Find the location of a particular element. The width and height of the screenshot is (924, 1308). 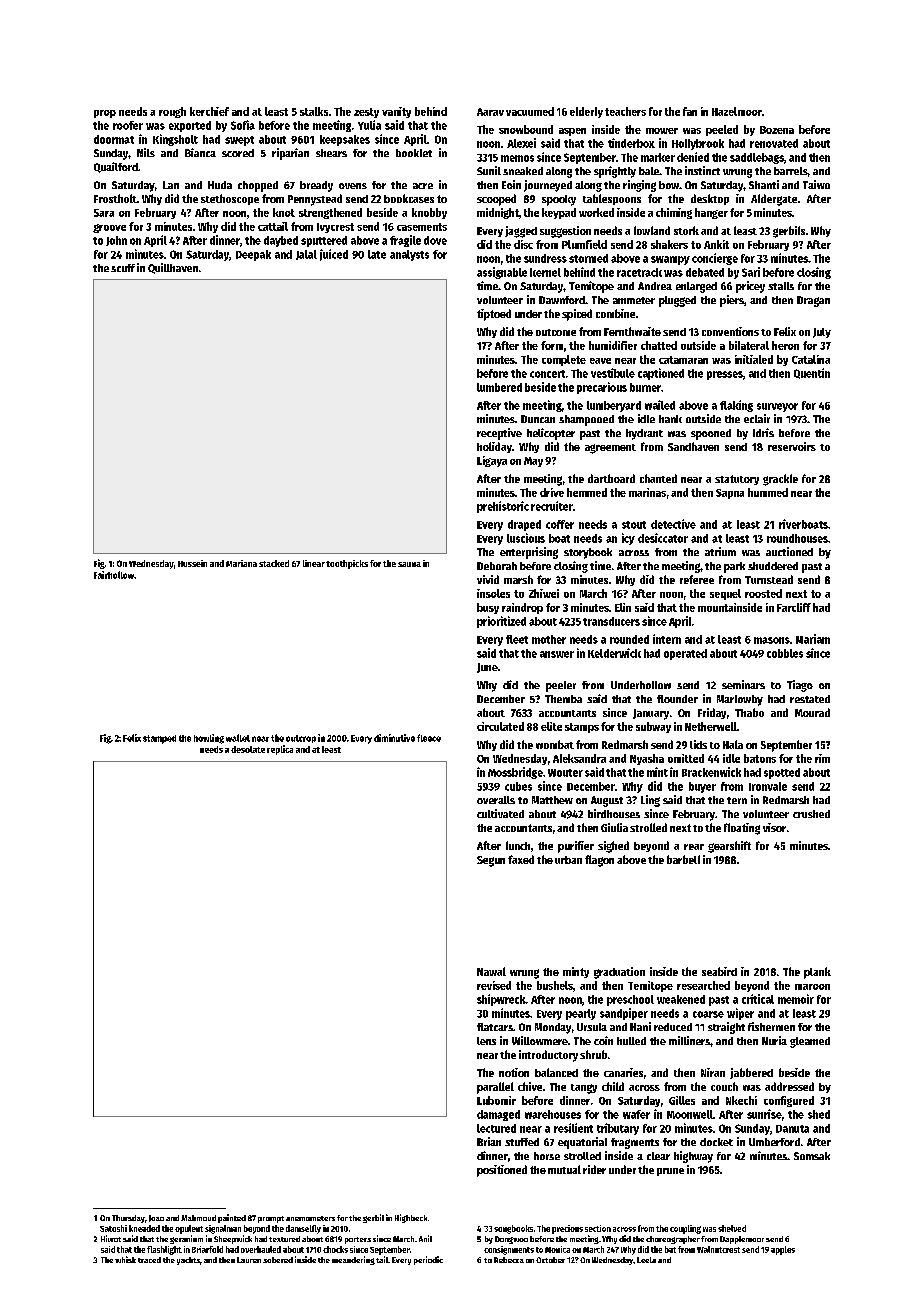

Alexei is located at coordinates (521, 143).
